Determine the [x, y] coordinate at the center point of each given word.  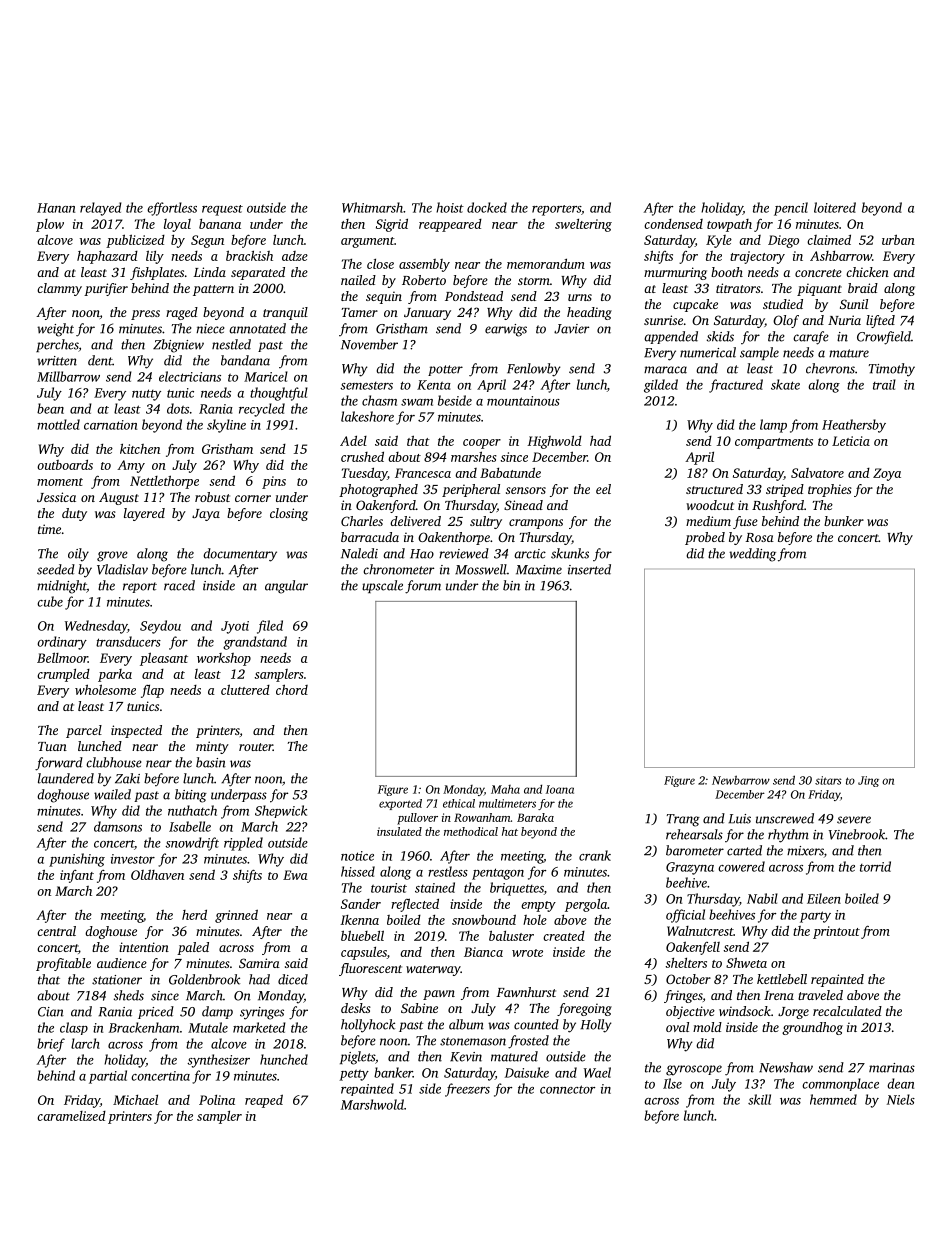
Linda [209, 272]
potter [445, 370]
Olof [786, 321]
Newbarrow [741, 780]
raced [179, 585]
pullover [417, 819]
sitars [828, 780]
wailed [112, 794]
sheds [129, 995]
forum [423, 587]
